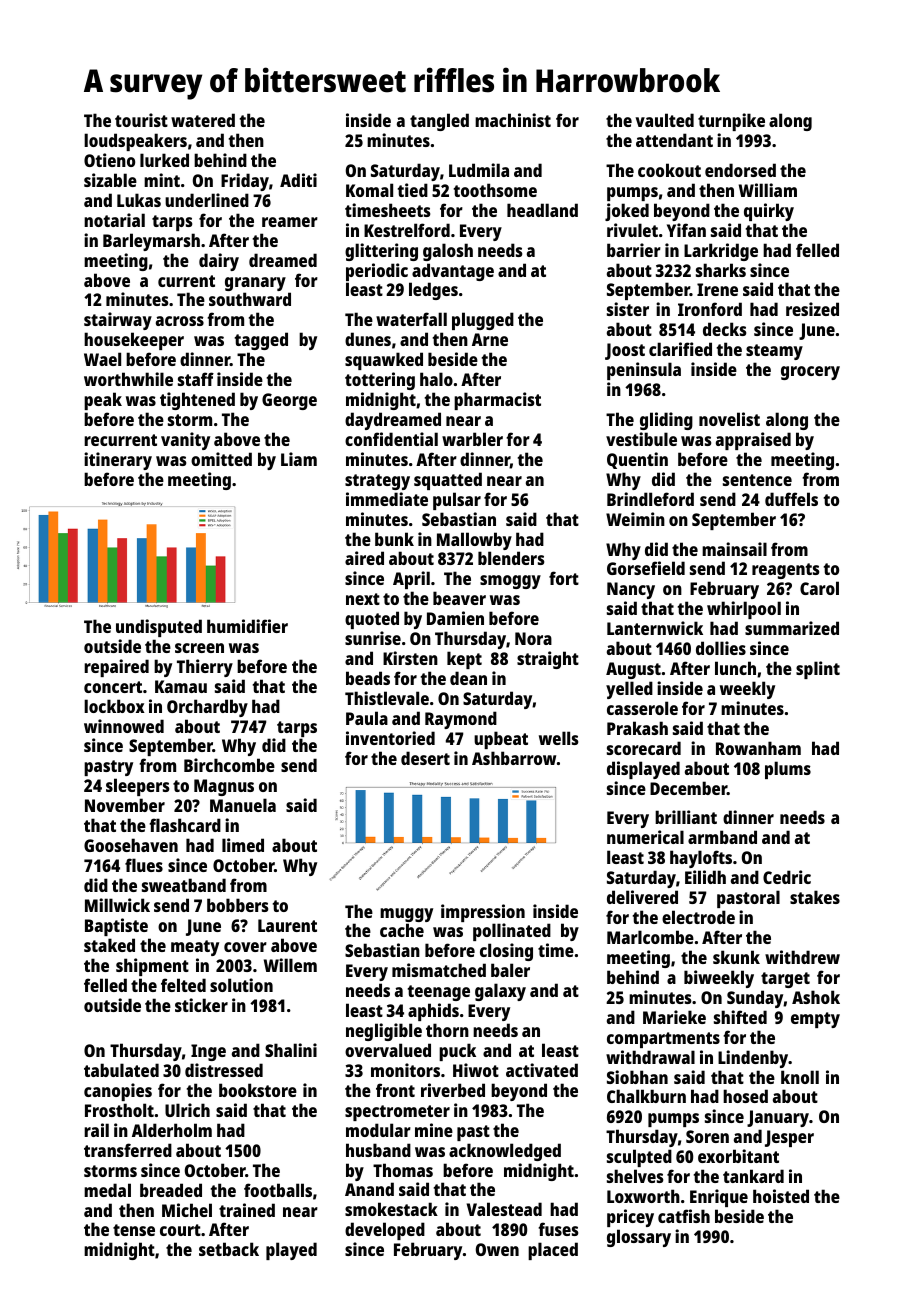  I want to click on Gorsefield, so click(646, 568).
